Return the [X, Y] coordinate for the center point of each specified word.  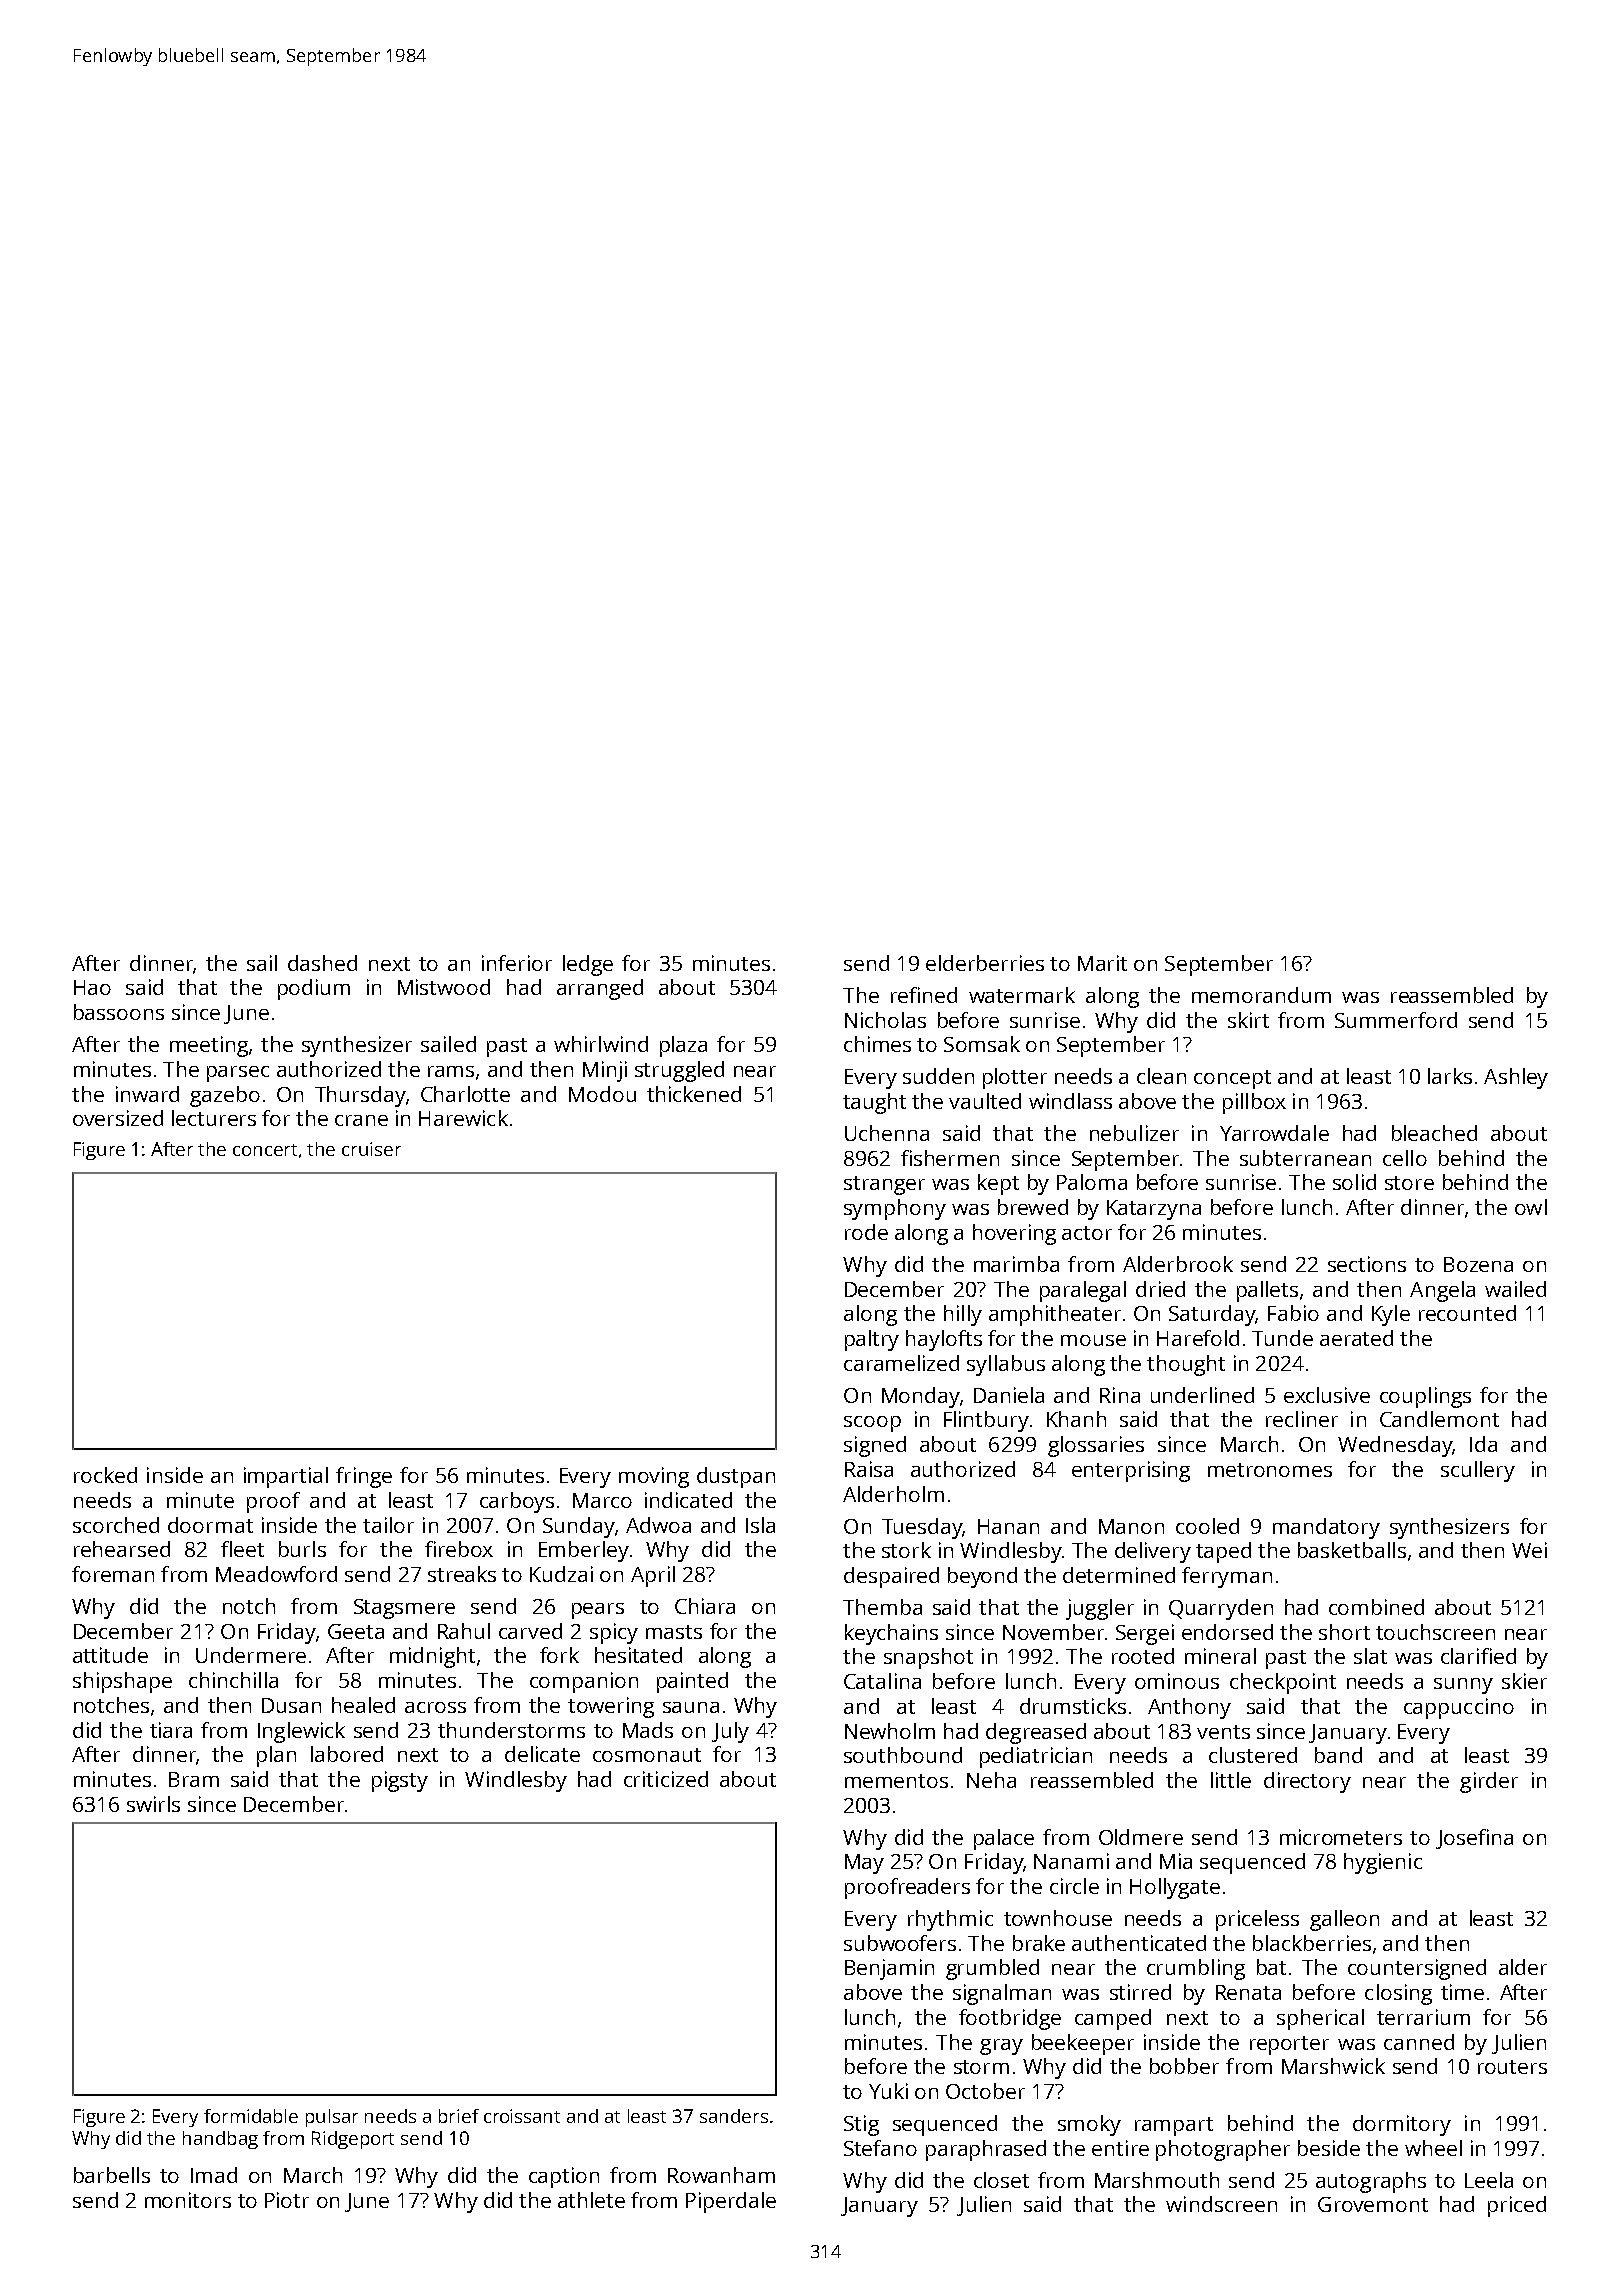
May [864, 1864]
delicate [542, 1754]
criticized [666, 1779]
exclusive [1327, 1395]
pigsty [400, 1781]
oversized [118, 1118]
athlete [591, 2200]
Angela [1442, 1291]
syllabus [1006, 1365]
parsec [238, 1074]
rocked [105, 1475]
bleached [1434, 1133]
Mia [1176, 1861]
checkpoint [1283, 1683]
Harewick [463, 1118]
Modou [602, 1094]
